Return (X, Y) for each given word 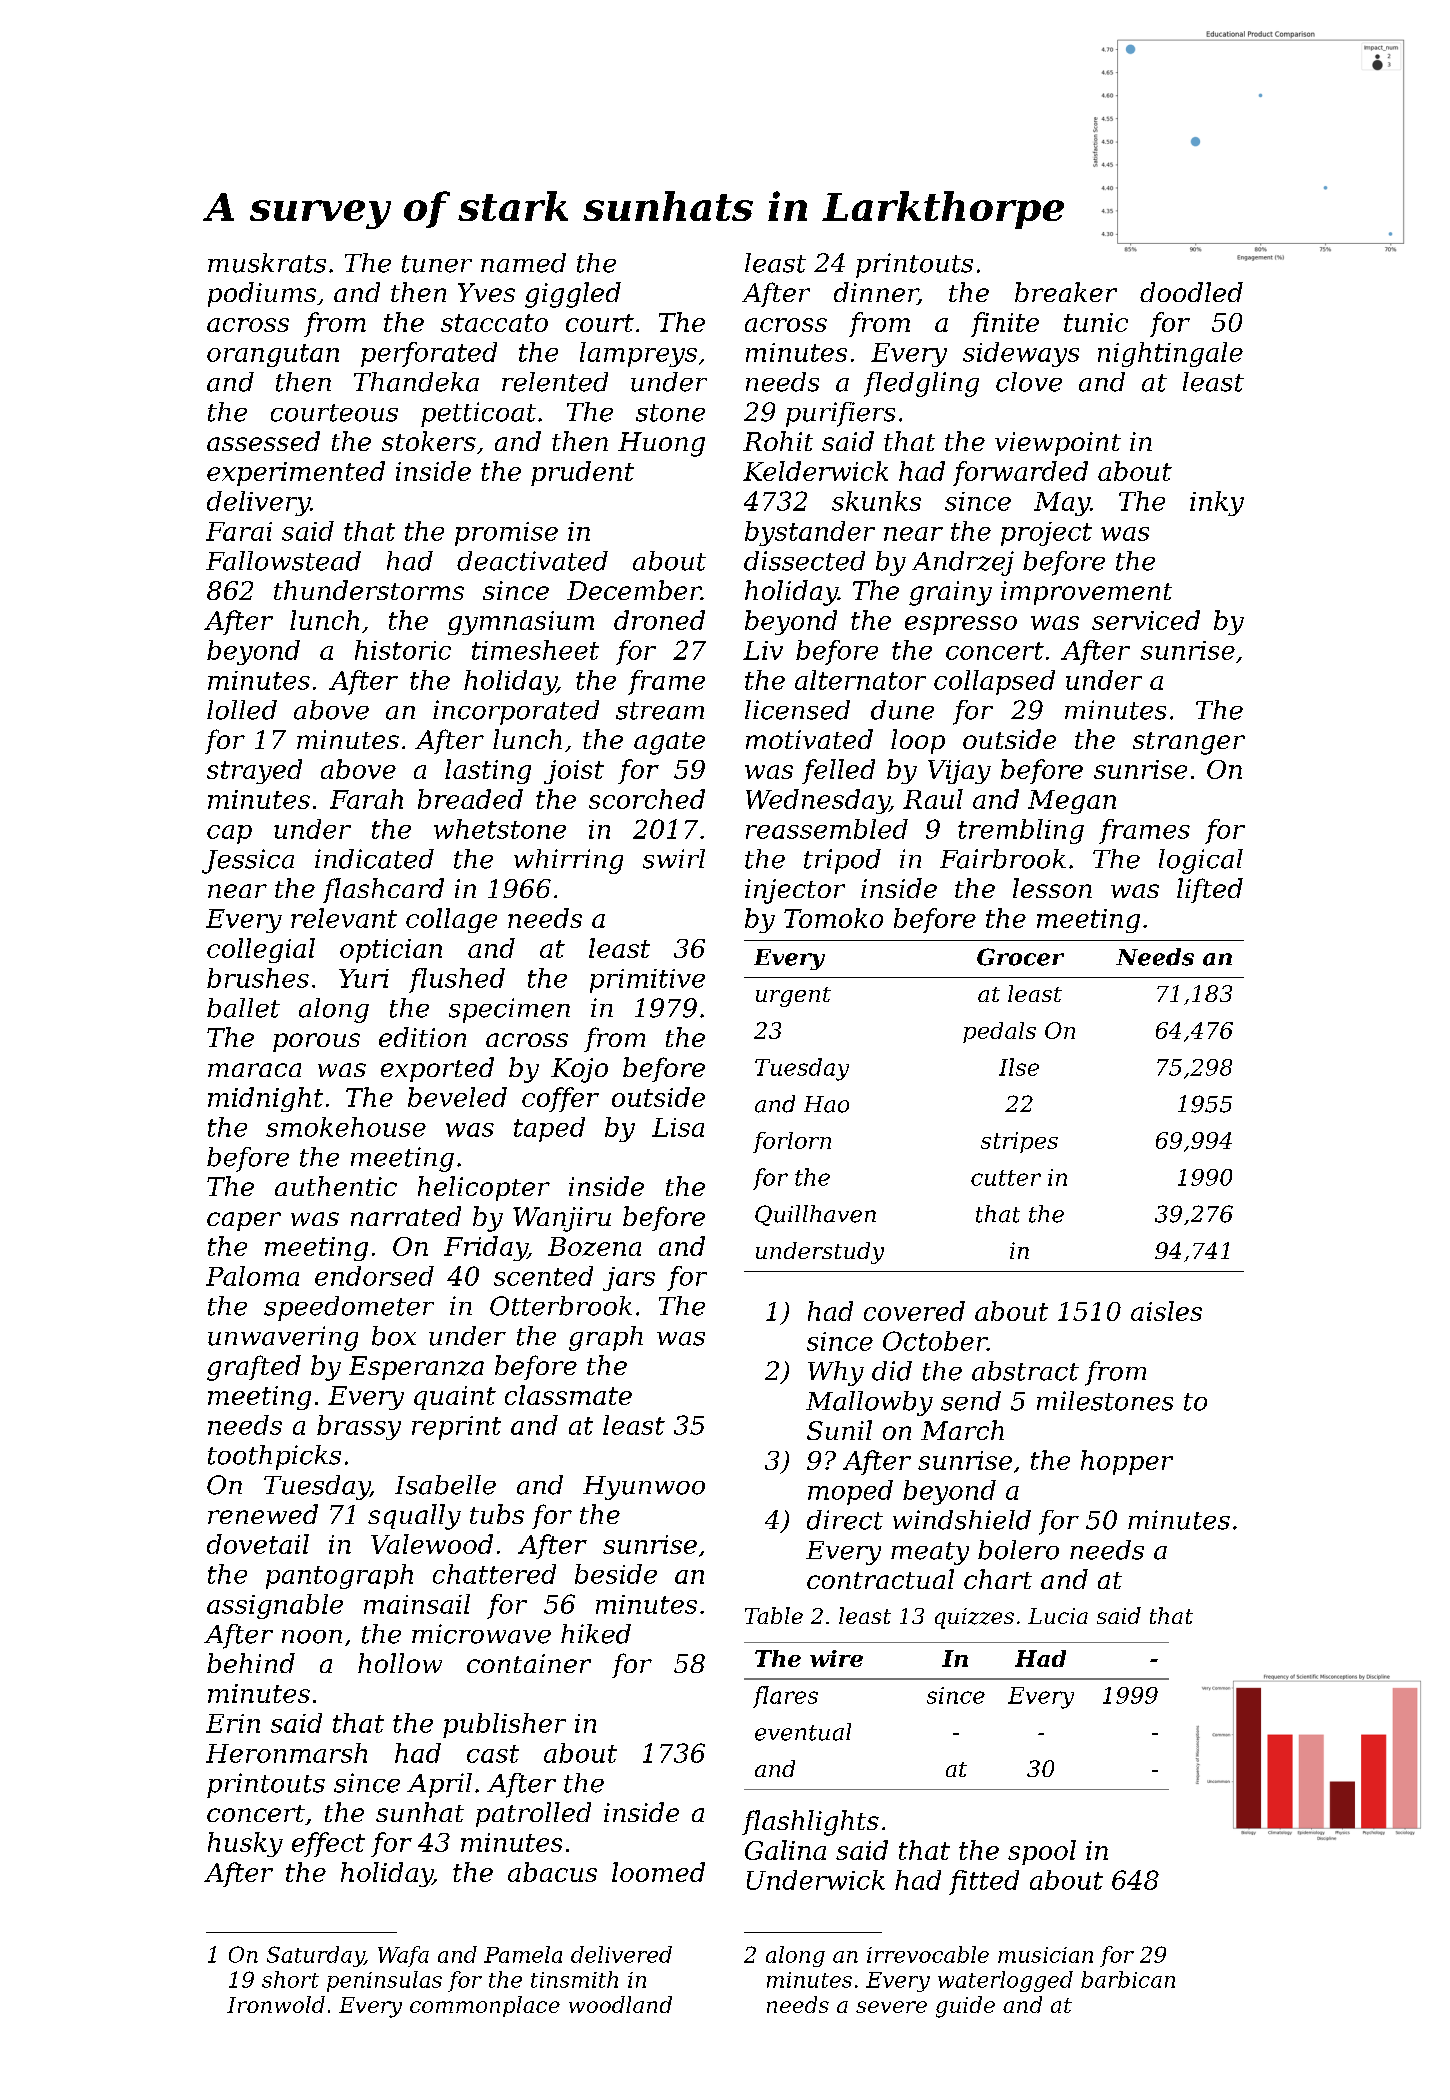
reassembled (827, 829)
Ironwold (276, 2004)
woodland (620, 2004)
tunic (1096, 322)
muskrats (267, 263)
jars (629, 1279)
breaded (470, 799)
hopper (1127, 1462)
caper (244, 1221)
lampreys (638, 354)
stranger (1189, 743)
